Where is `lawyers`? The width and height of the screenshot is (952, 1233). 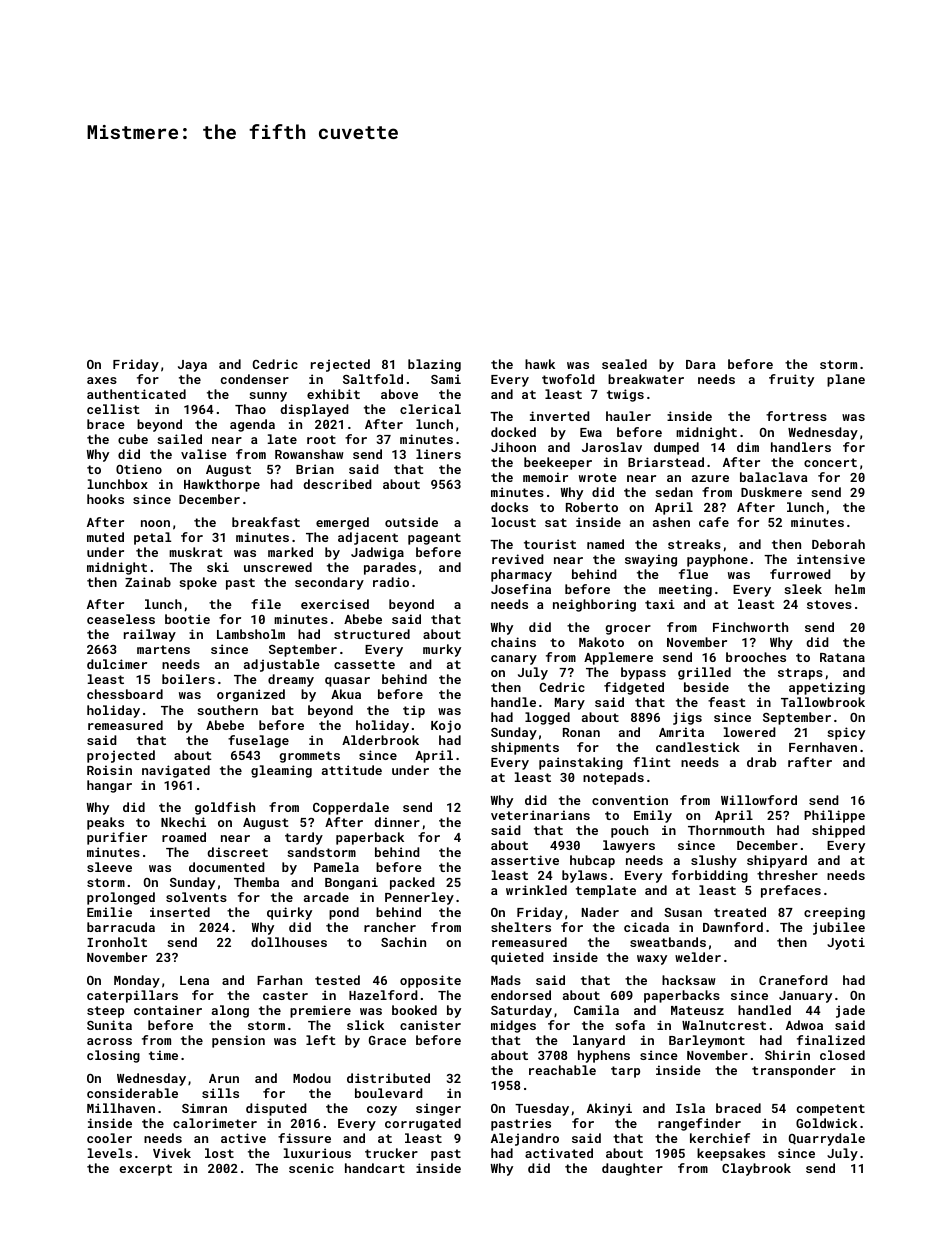
lawyers is located at coordinates (629, 846).
